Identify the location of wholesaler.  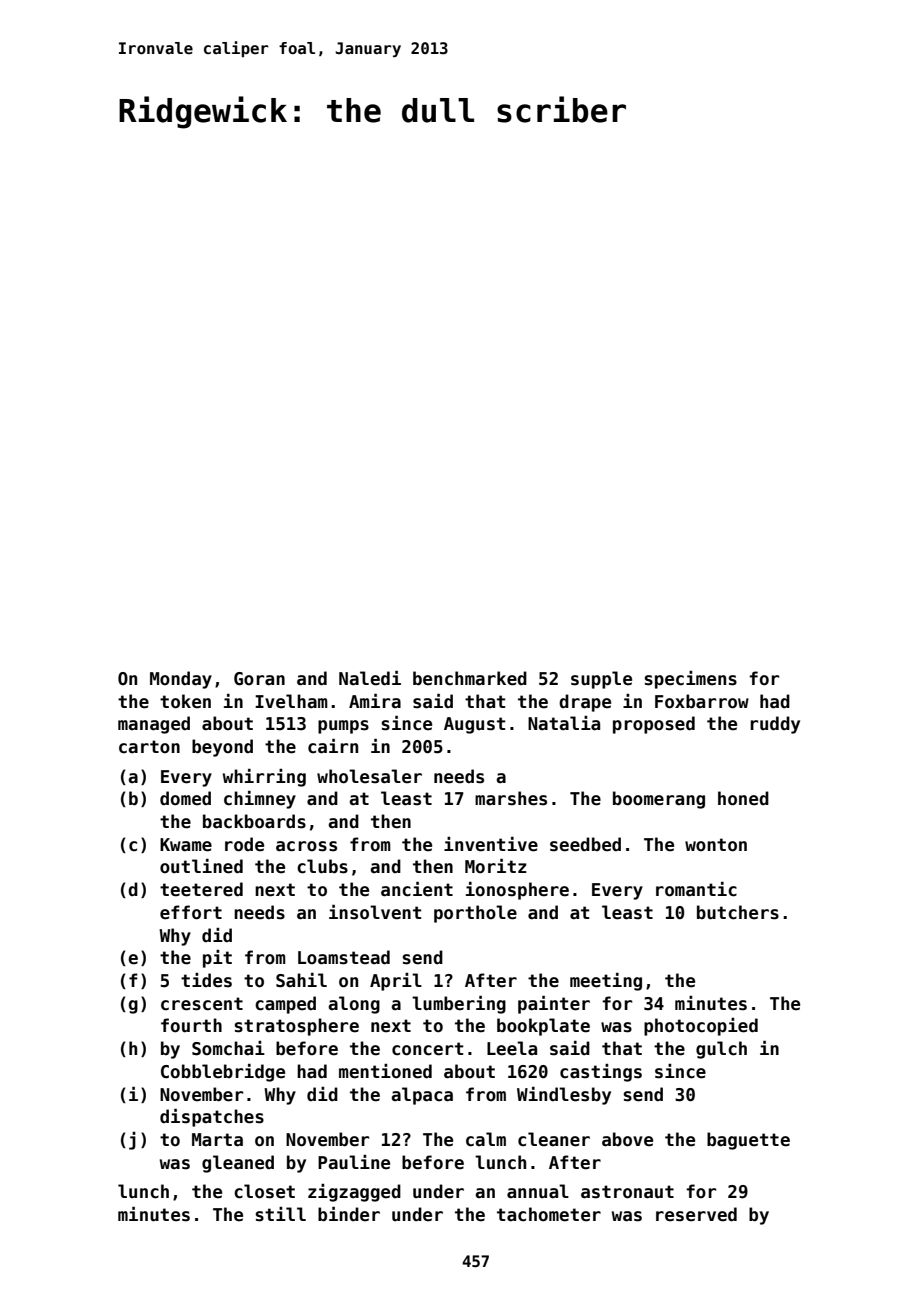
(369, 776).
